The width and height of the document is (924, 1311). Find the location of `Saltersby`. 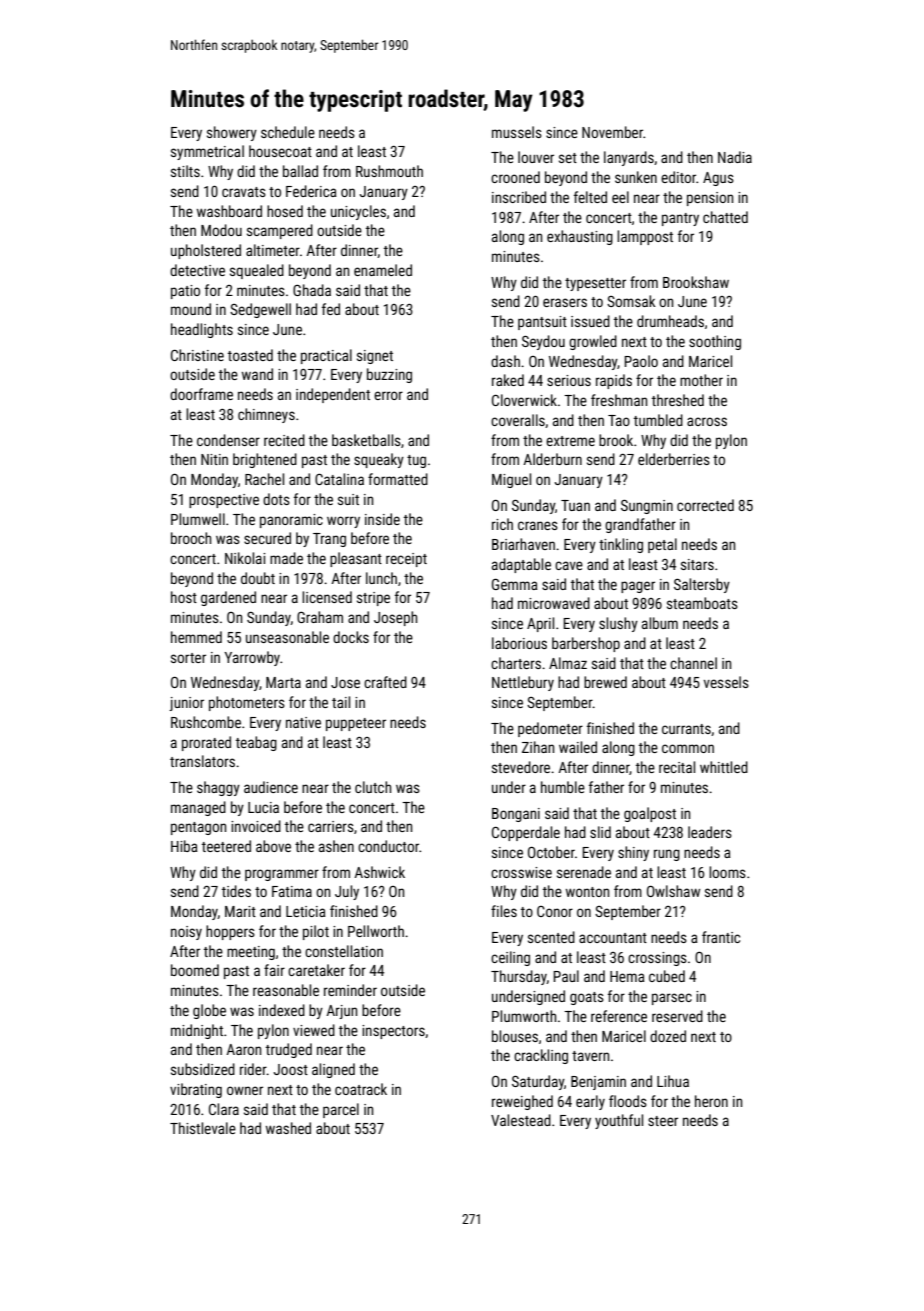

Saltersby is located at coordinates (702, 585).
